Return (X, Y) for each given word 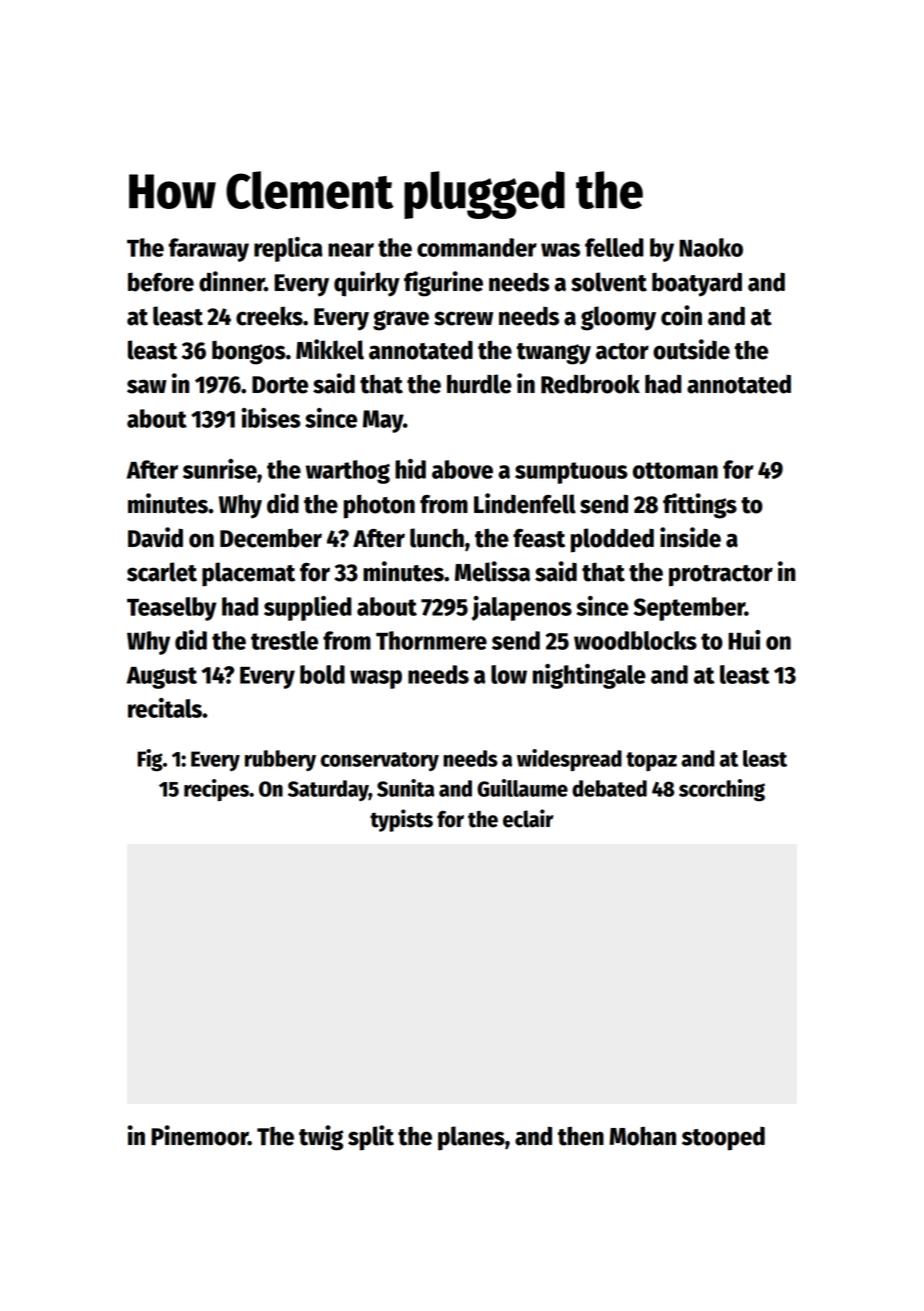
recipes (216, 790)
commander (477, 247)
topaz (651, 761)
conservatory (380, 761)
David (155, 537)
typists (401, 820)
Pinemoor (199, 1135)
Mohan (642, 1136)
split (371, 1138)
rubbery (280, 760)
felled (614, 247)
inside (690, 537)
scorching (722, 790)
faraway (209, 250)
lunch (437, 538)
